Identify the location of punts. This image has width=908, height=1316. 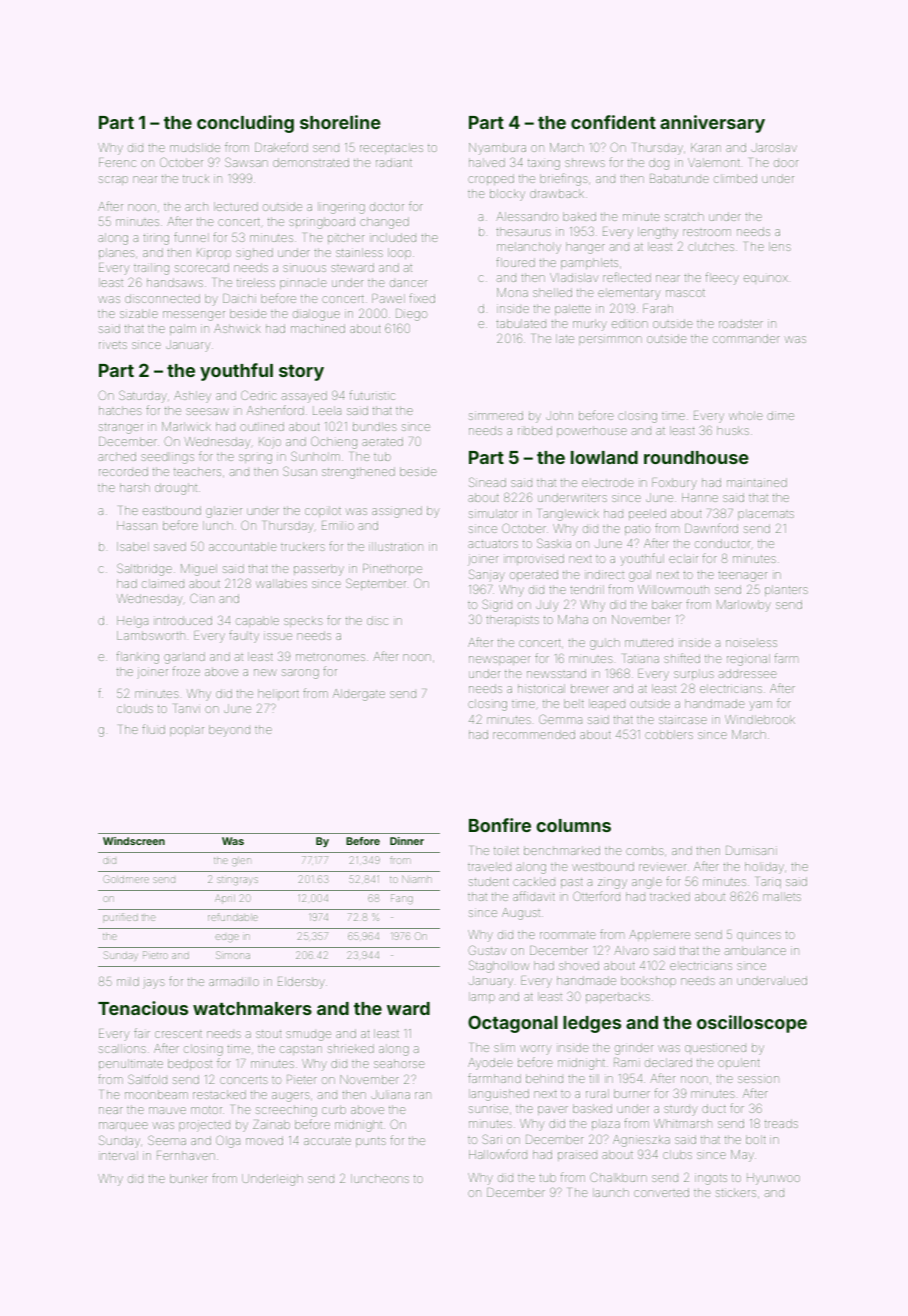
(371, 1142).
